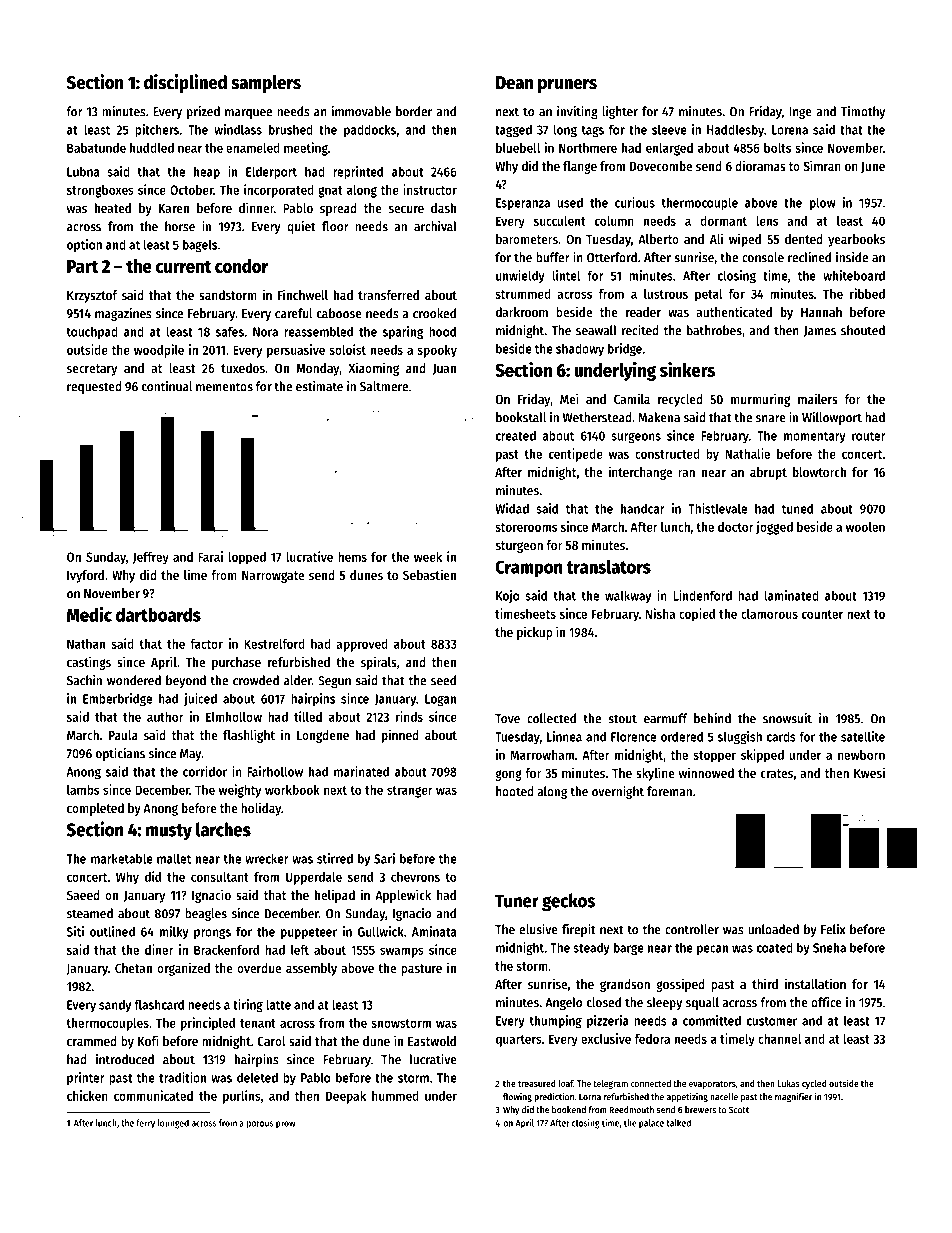  I want to click on windlass, so click(238, 129).
